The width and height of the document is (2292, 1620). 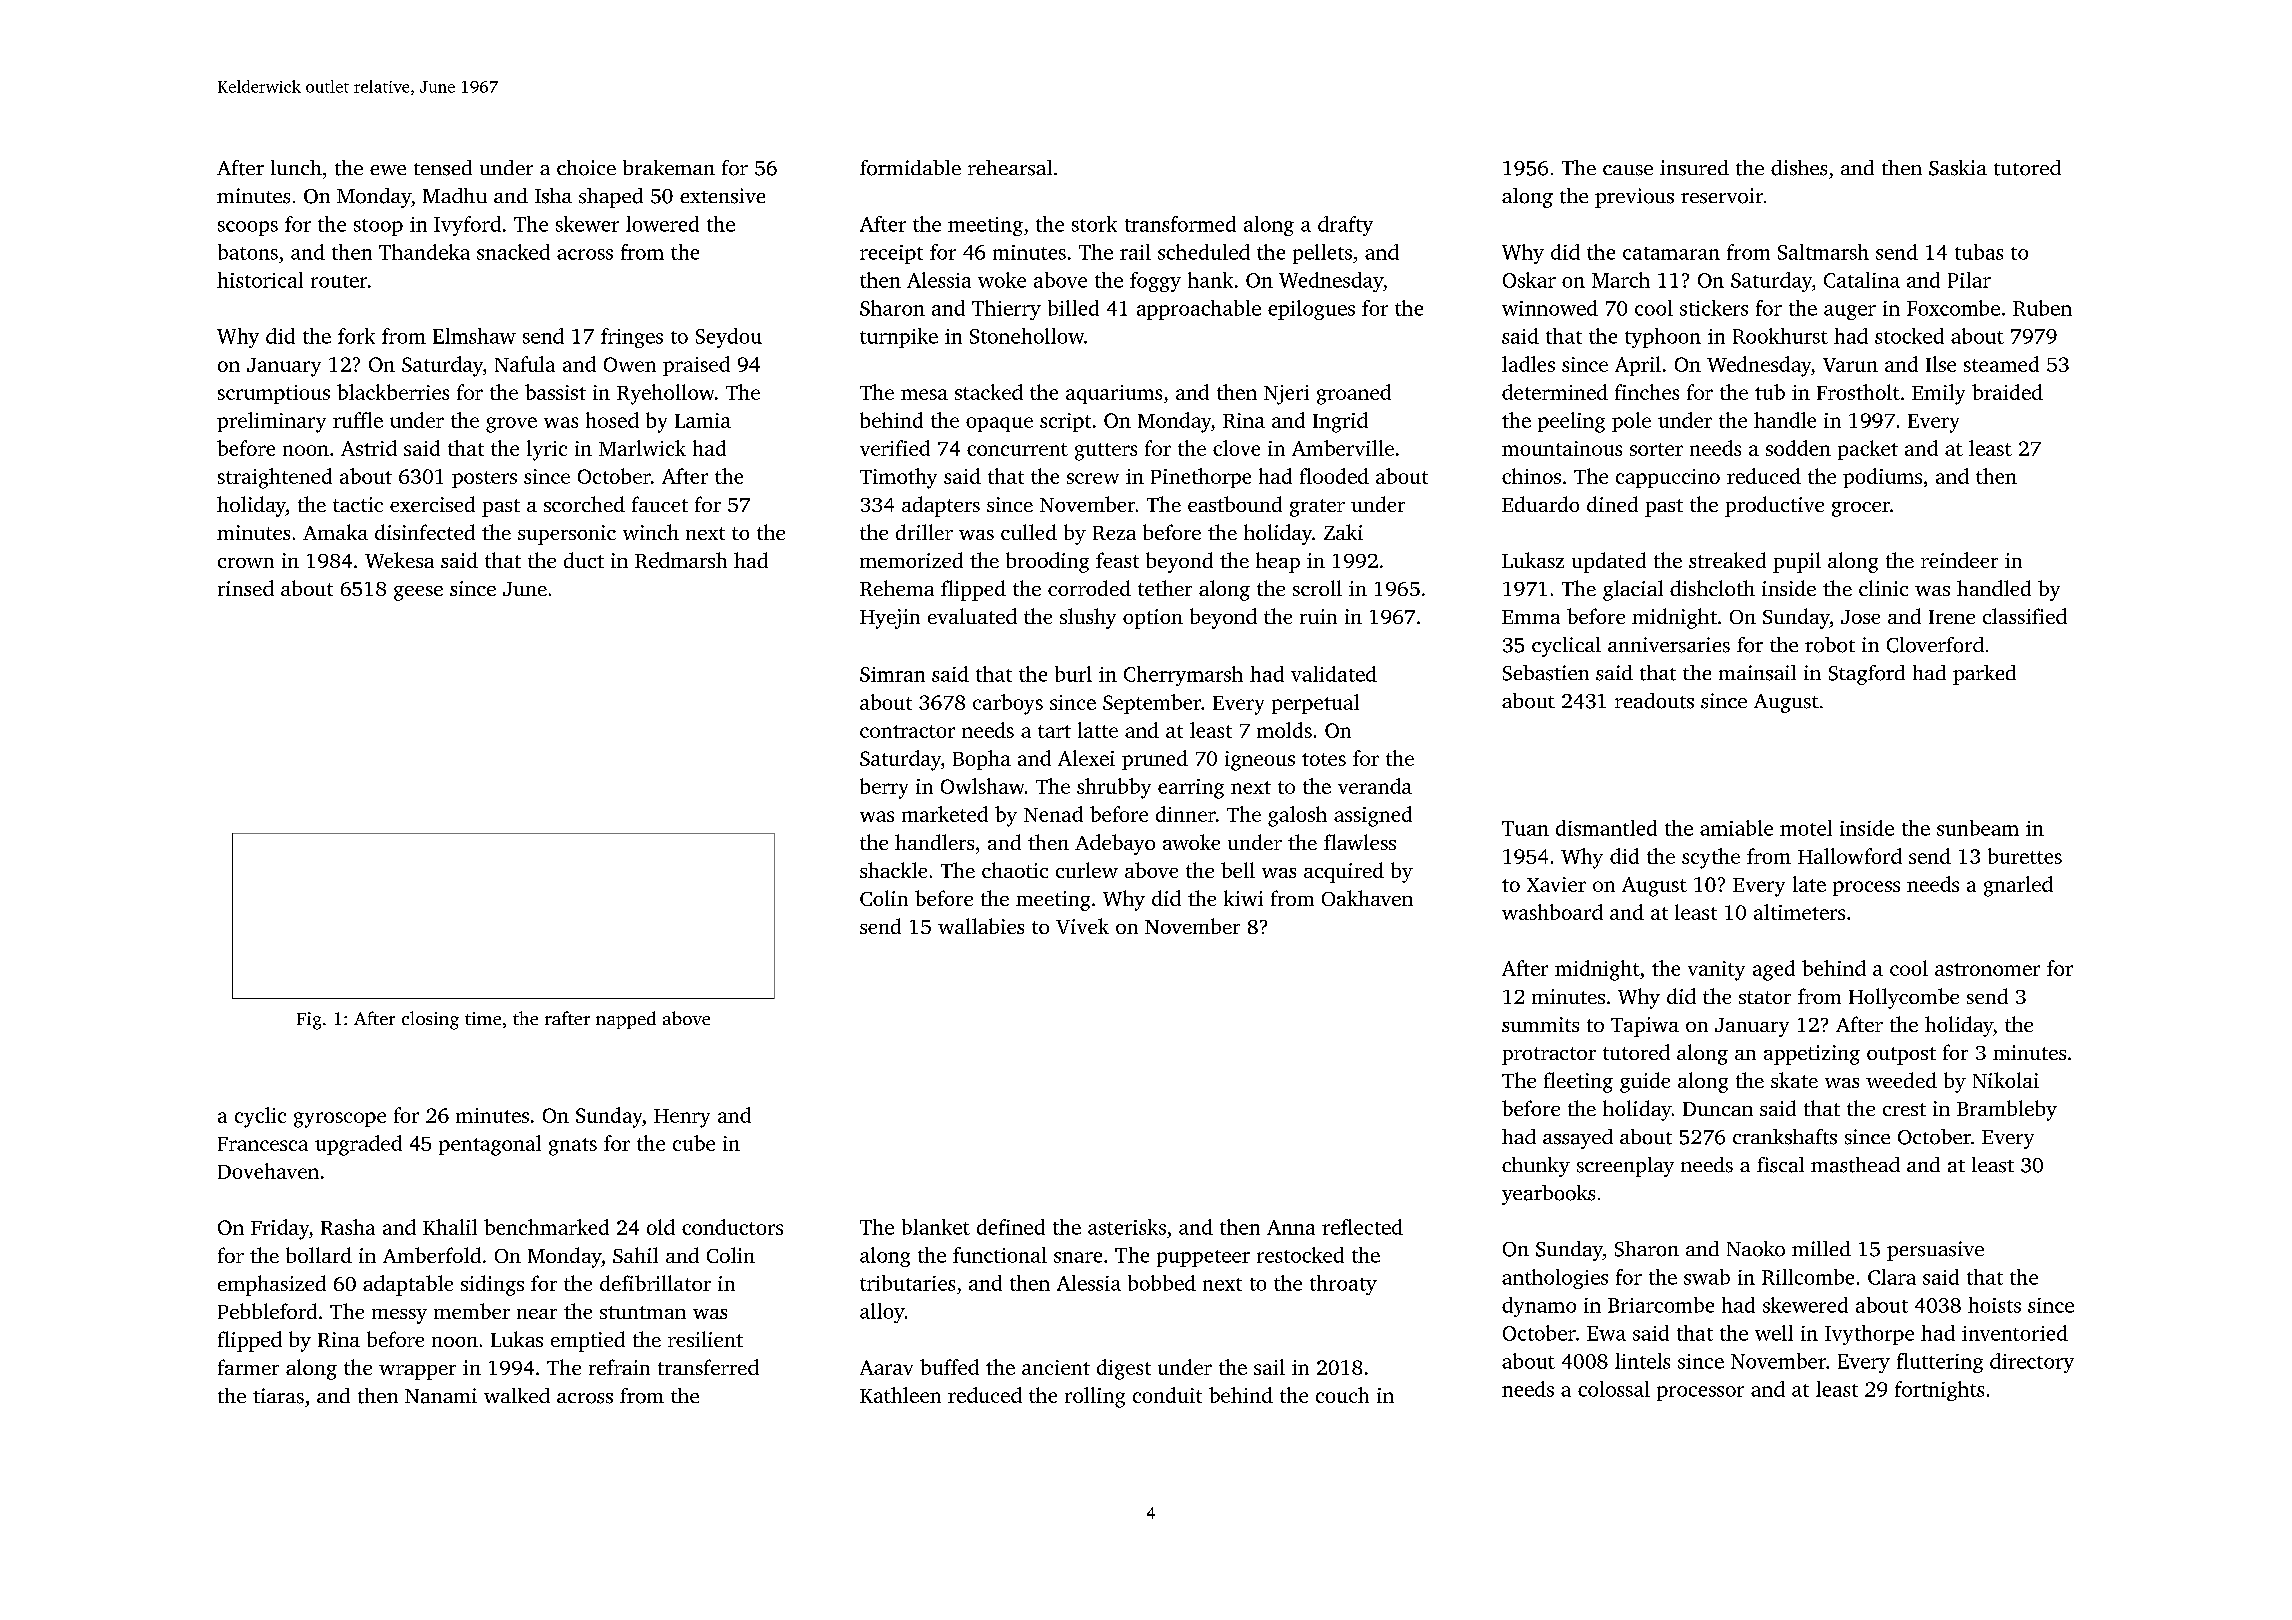 I want to click on geese, so click(x=418, y=593).
